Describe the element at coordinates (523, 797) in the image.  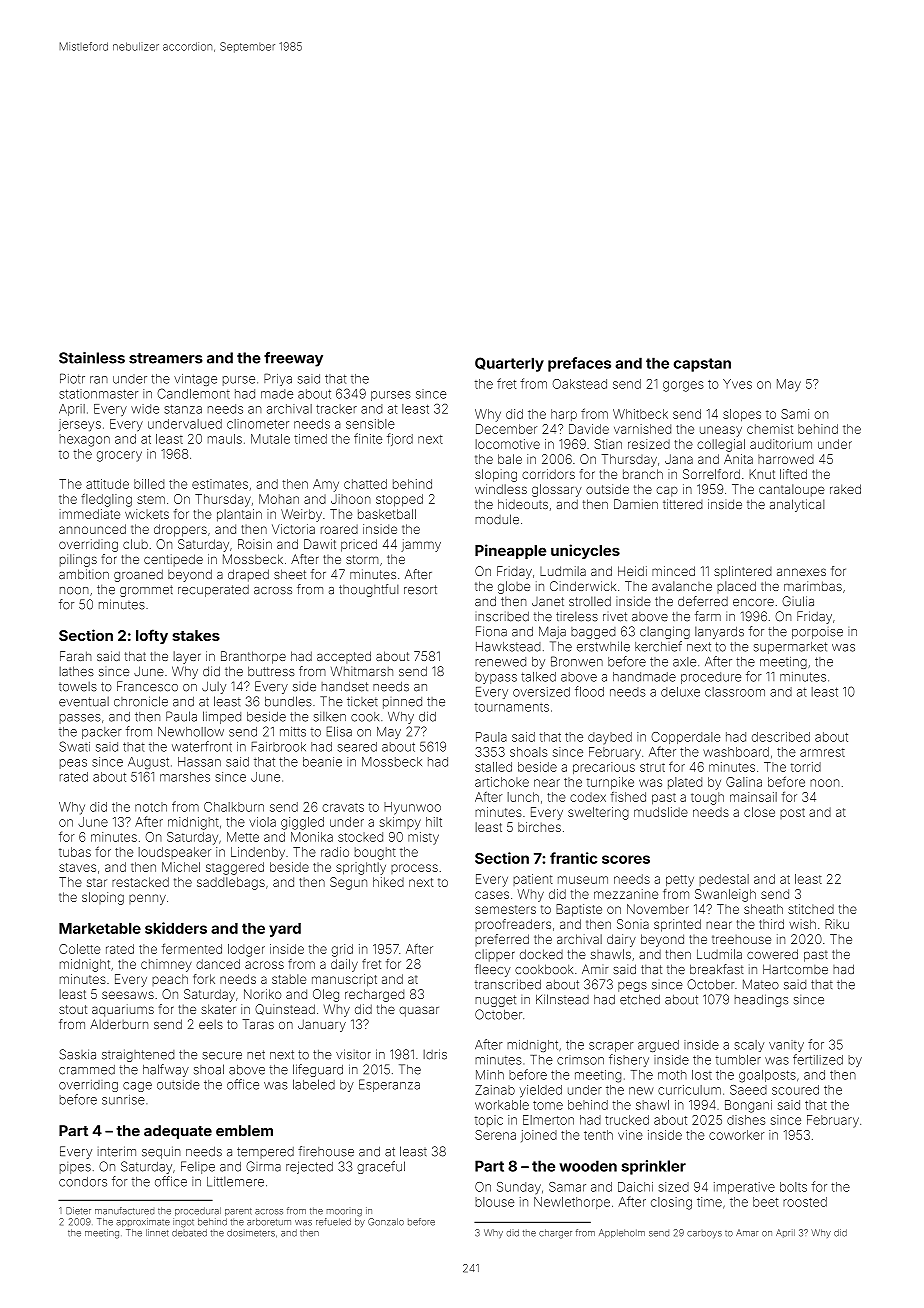
I see `lunch` at that location.
